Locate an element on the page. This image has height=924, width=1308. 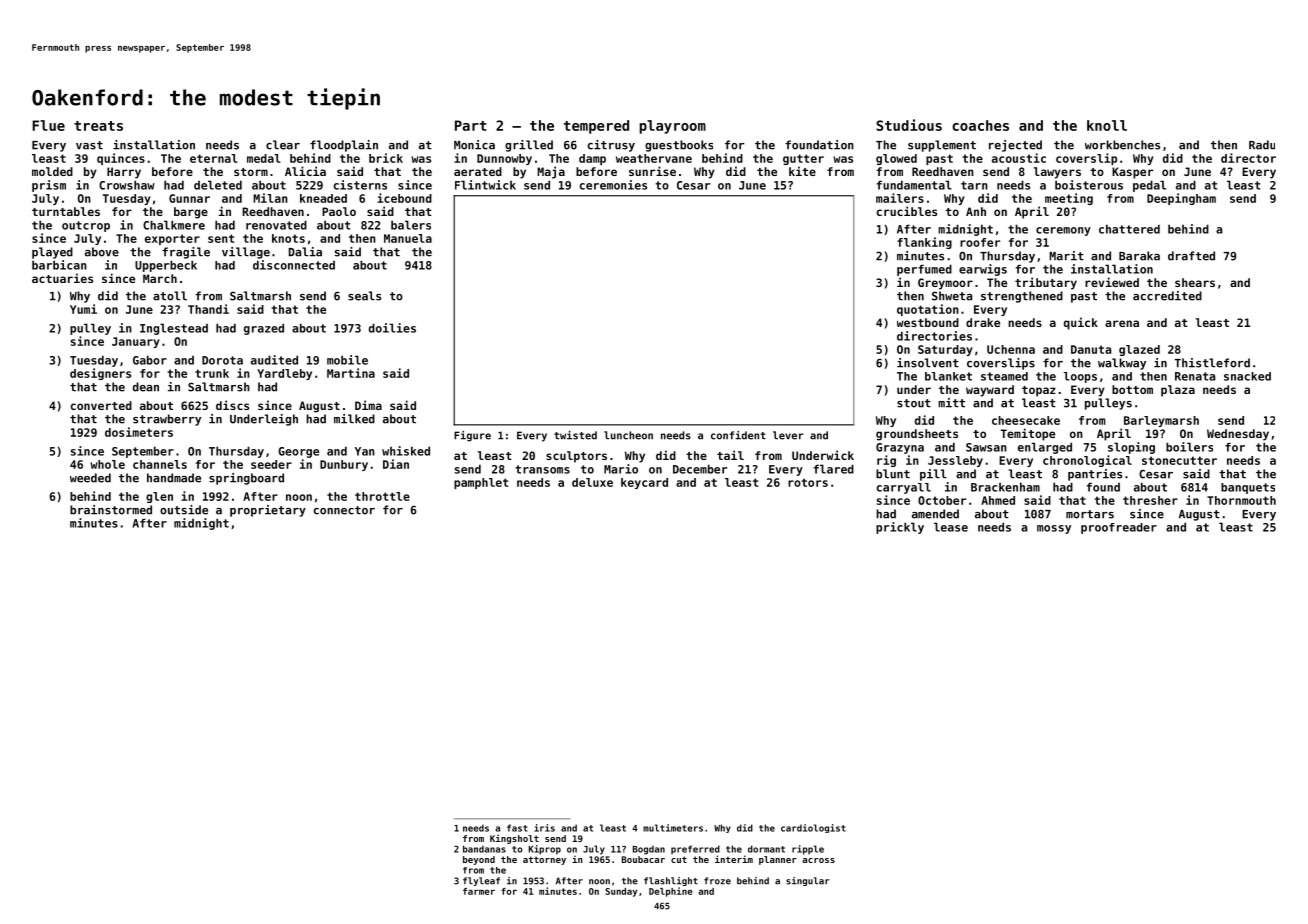
farmer is located at coordinates (479, 891).
